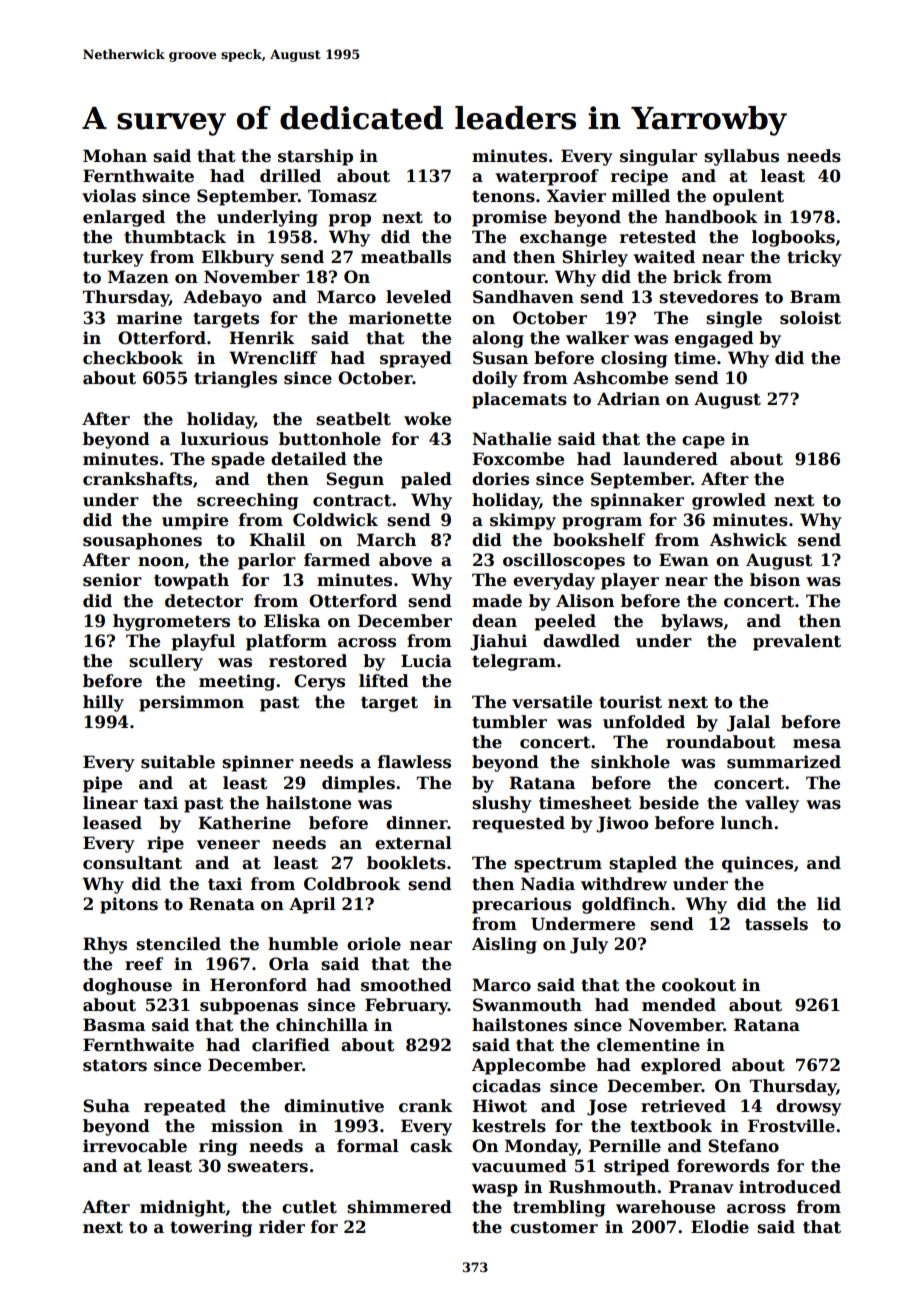  What do you see at coordinates (658, 157) in the image?
I see `singular` at bounding box center [658, 157].
